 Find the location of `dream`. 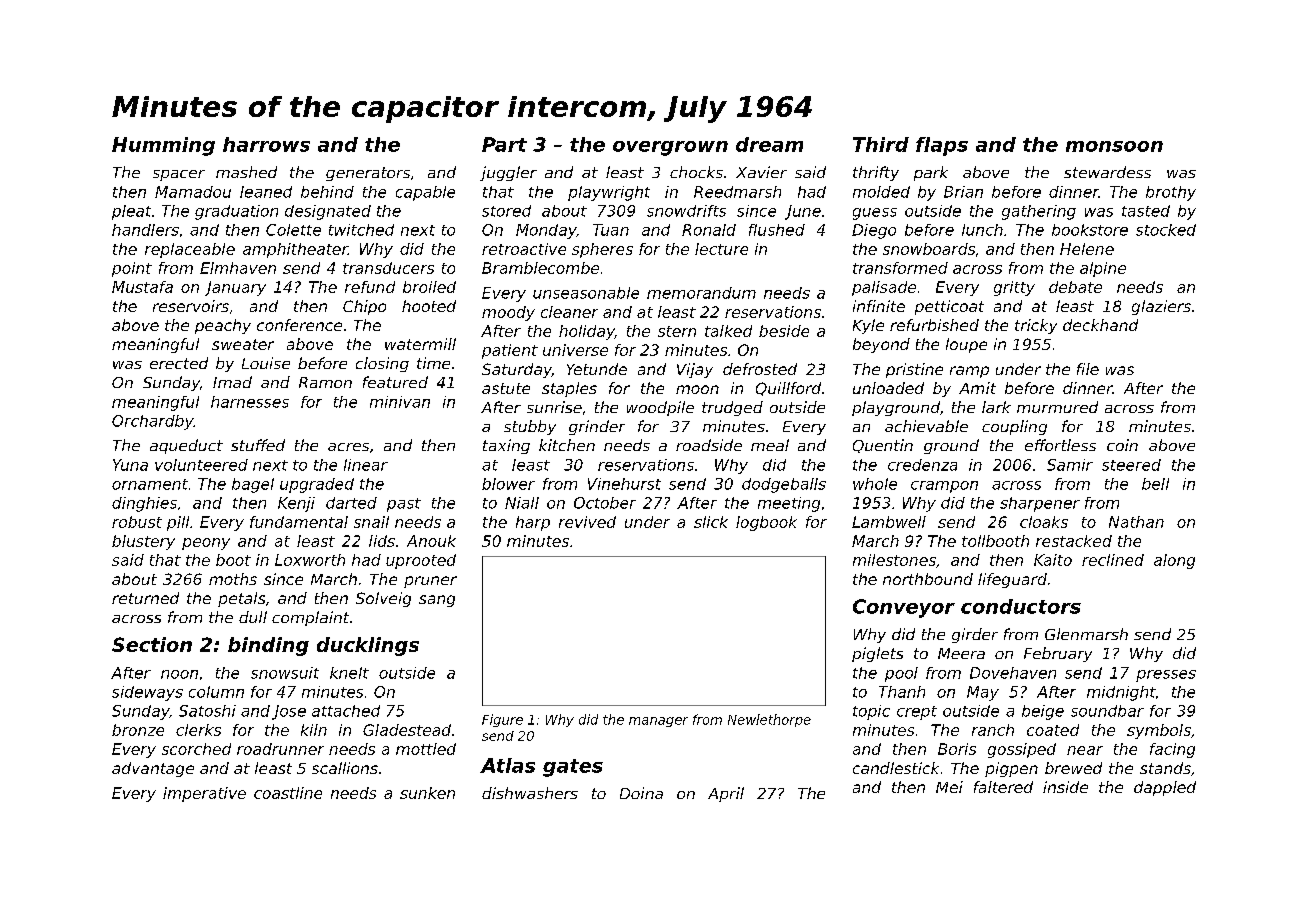

dream is located at coordinates (769, 144).
